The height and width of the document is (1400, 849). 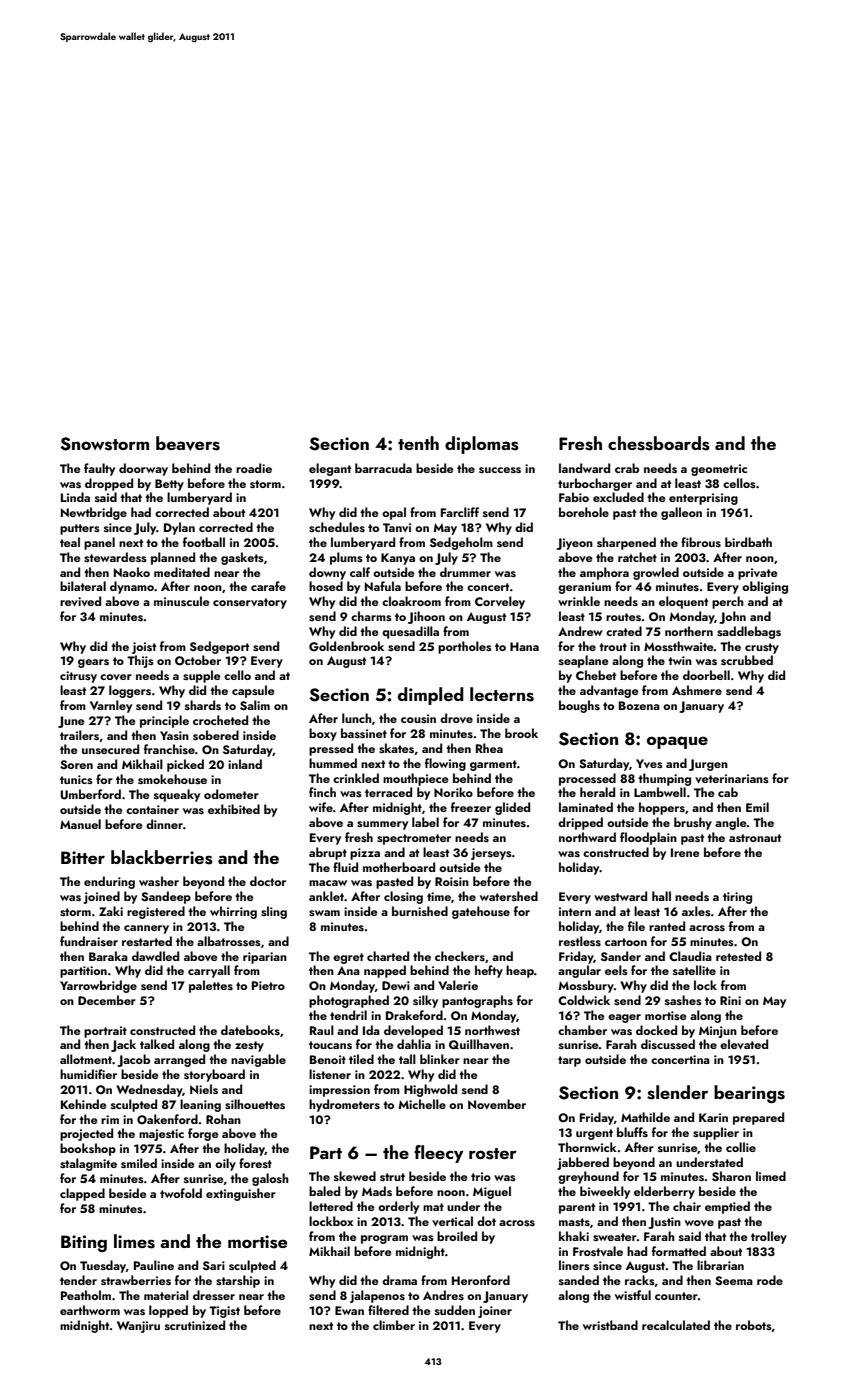 What do you see at coordinates (747, 660) in the document?
I see `scrubbed` at bounding box center [747, 660].
